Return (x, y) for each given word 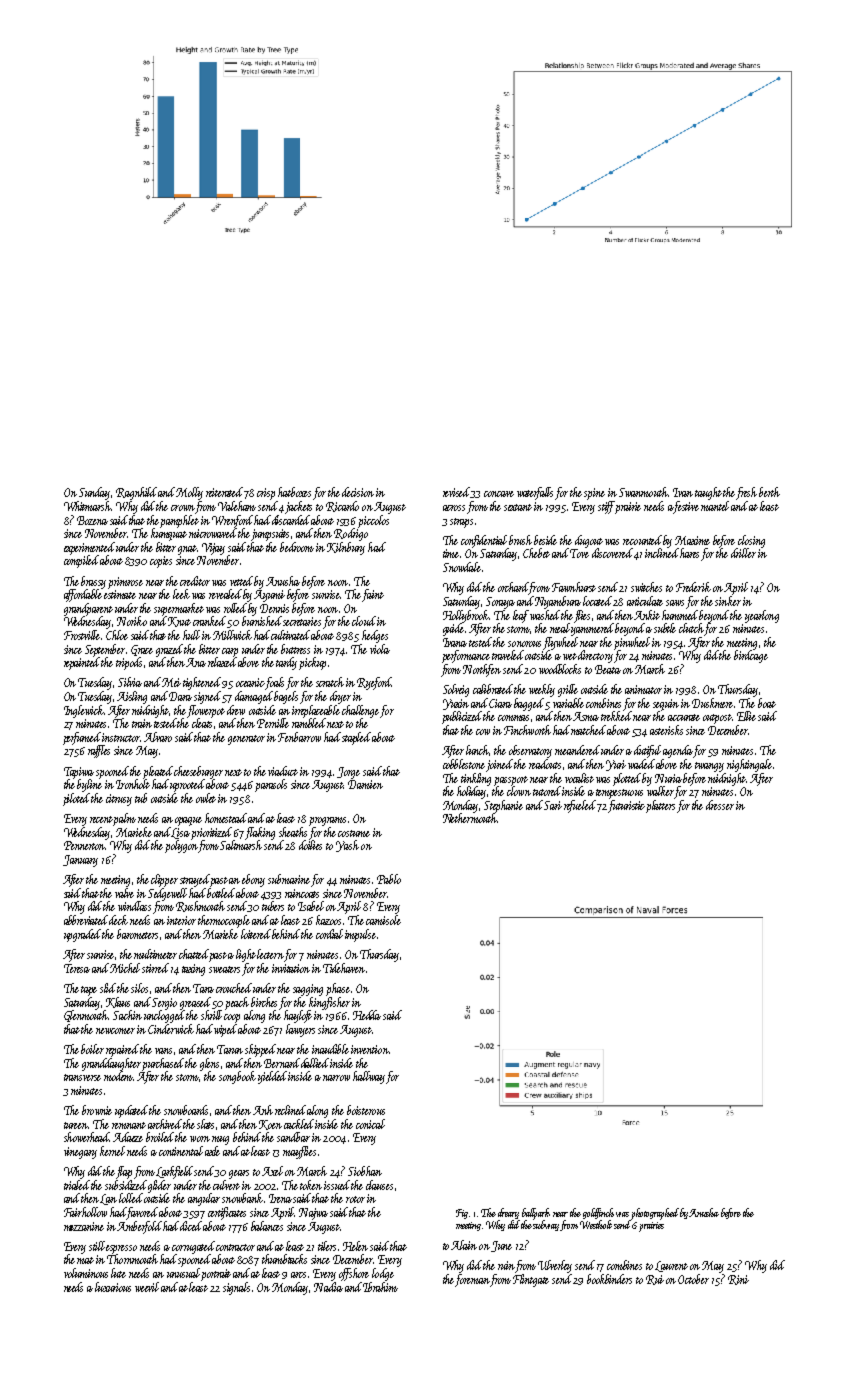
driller (743, 553)
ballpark (536, 1214)
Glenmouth (86, 1016)
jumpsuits (270, 535)
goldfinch (598, 1213)
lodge (383, 1274)
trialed (77, 1185)
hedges (375, 636)
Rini (738, 1280)
